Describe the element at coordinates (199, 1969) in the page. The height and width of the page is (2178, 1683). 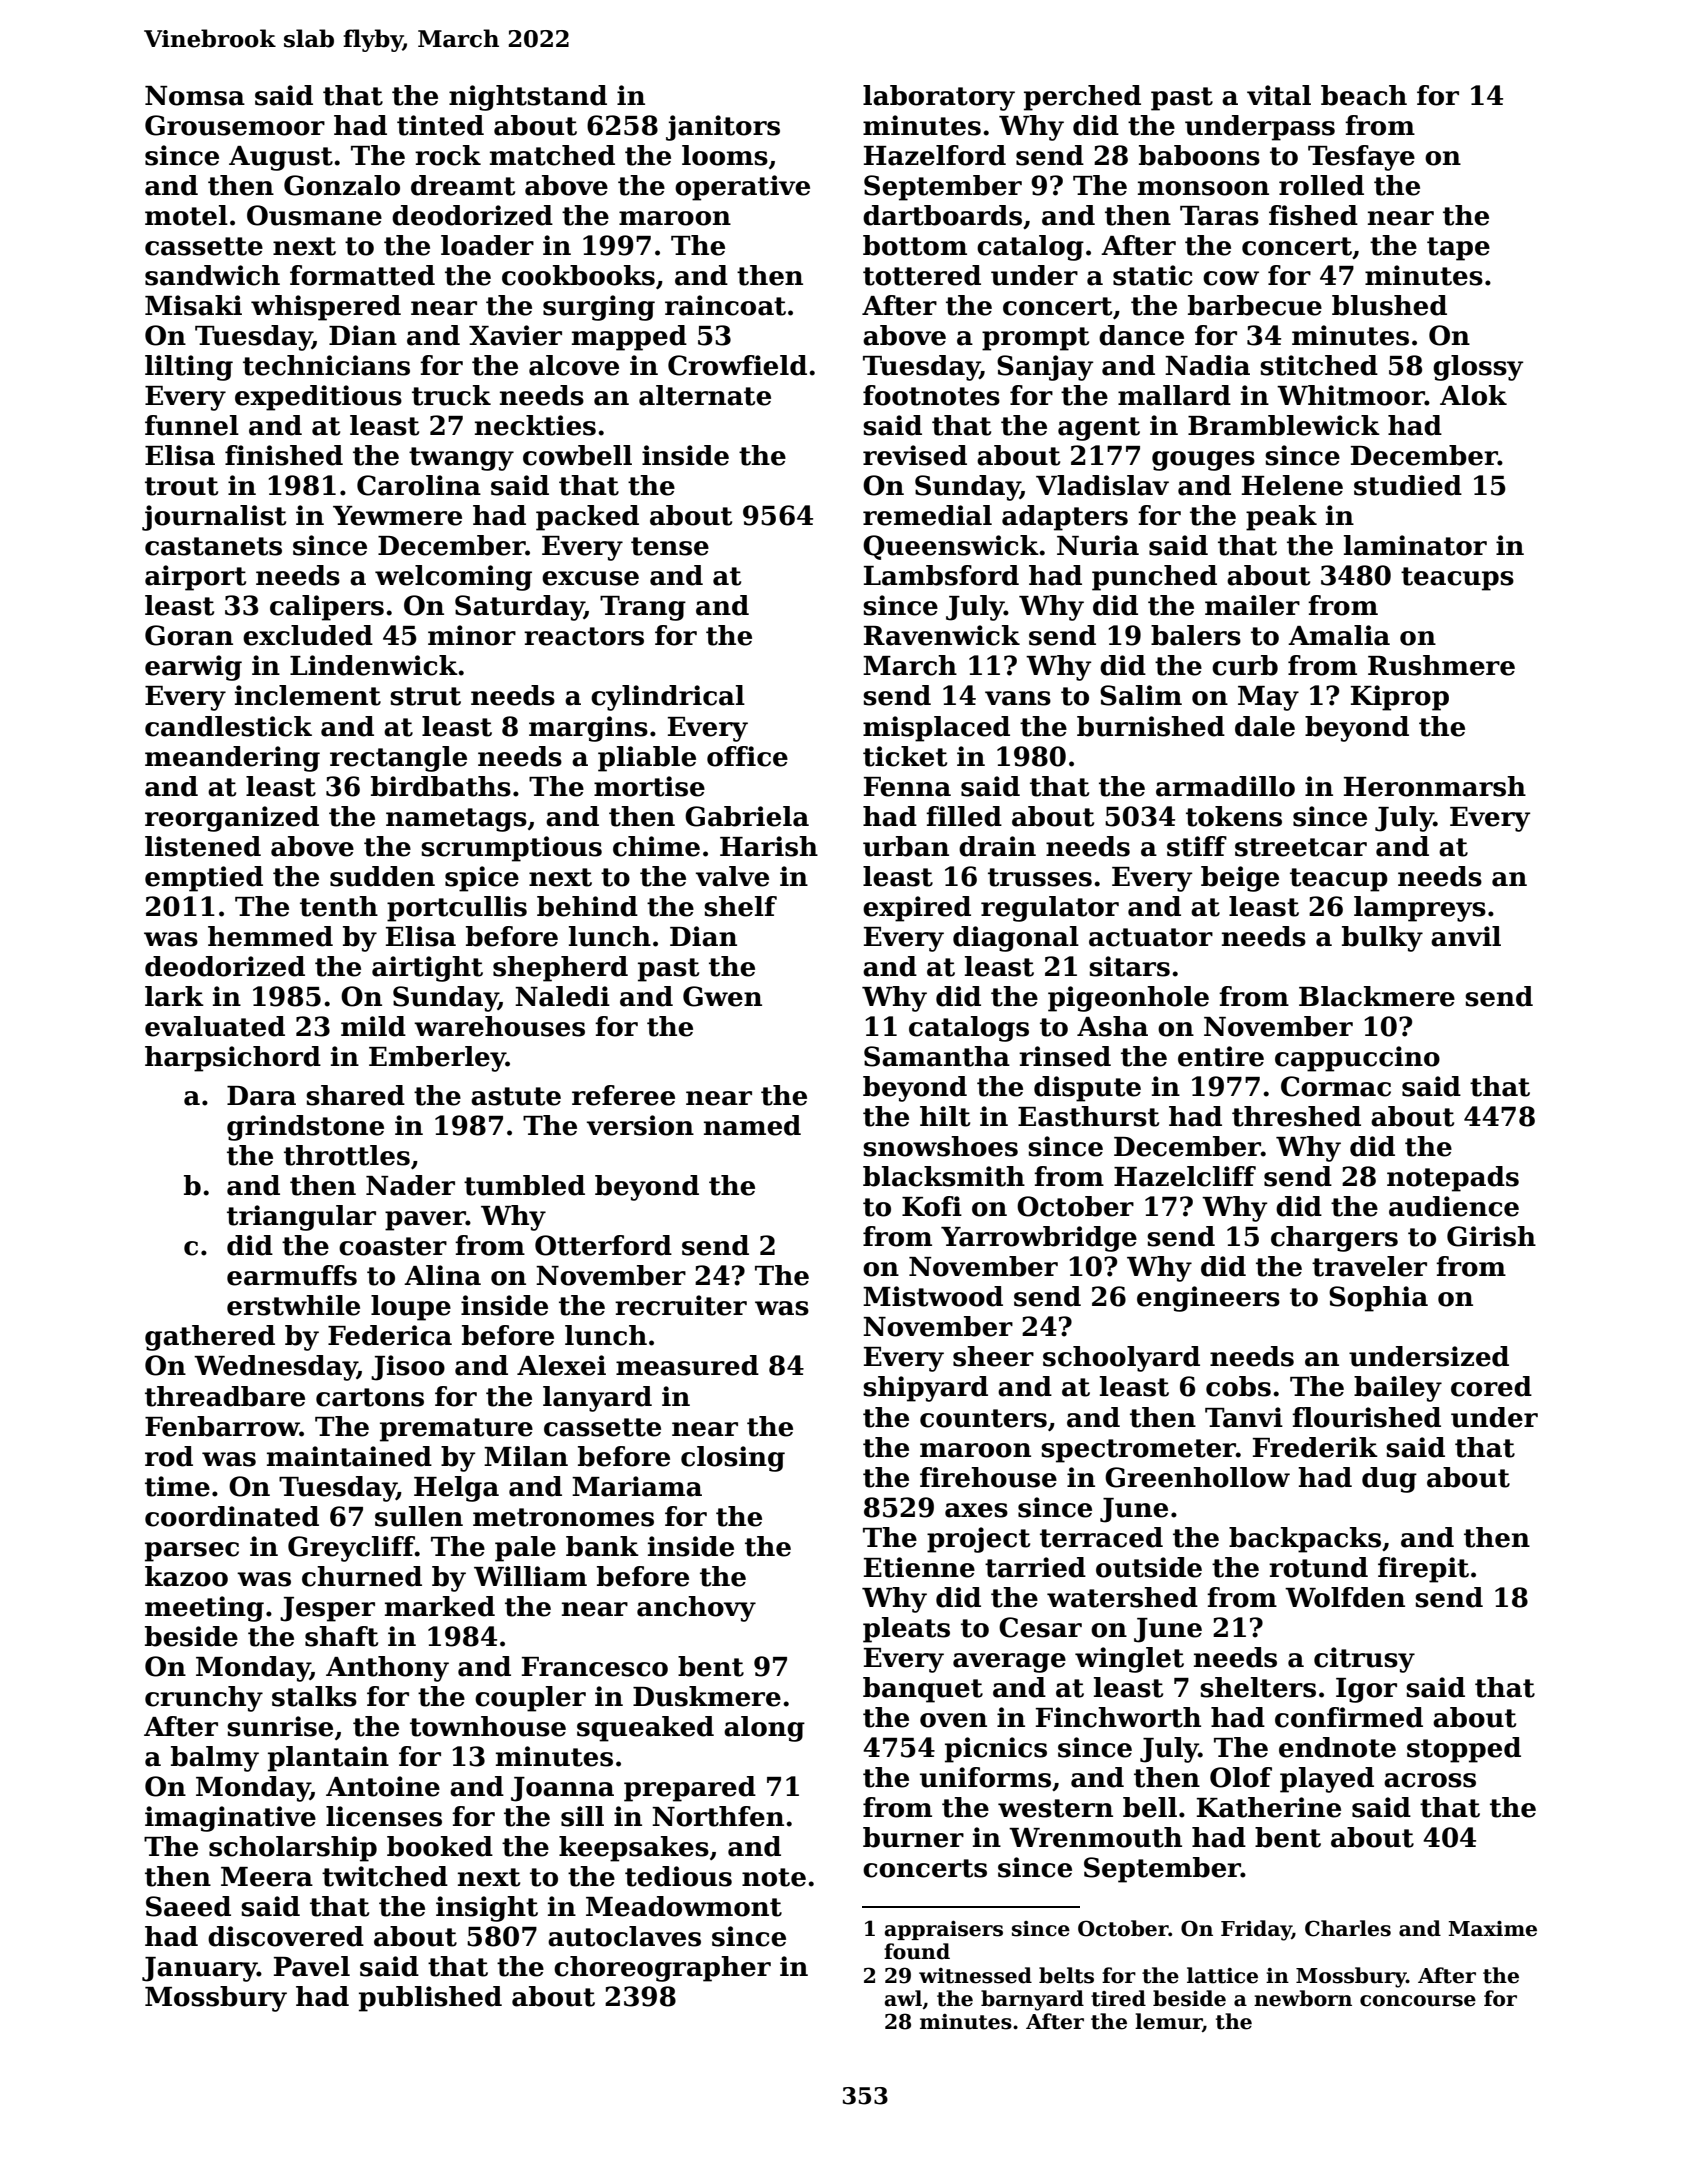
I see `January` at that location.
